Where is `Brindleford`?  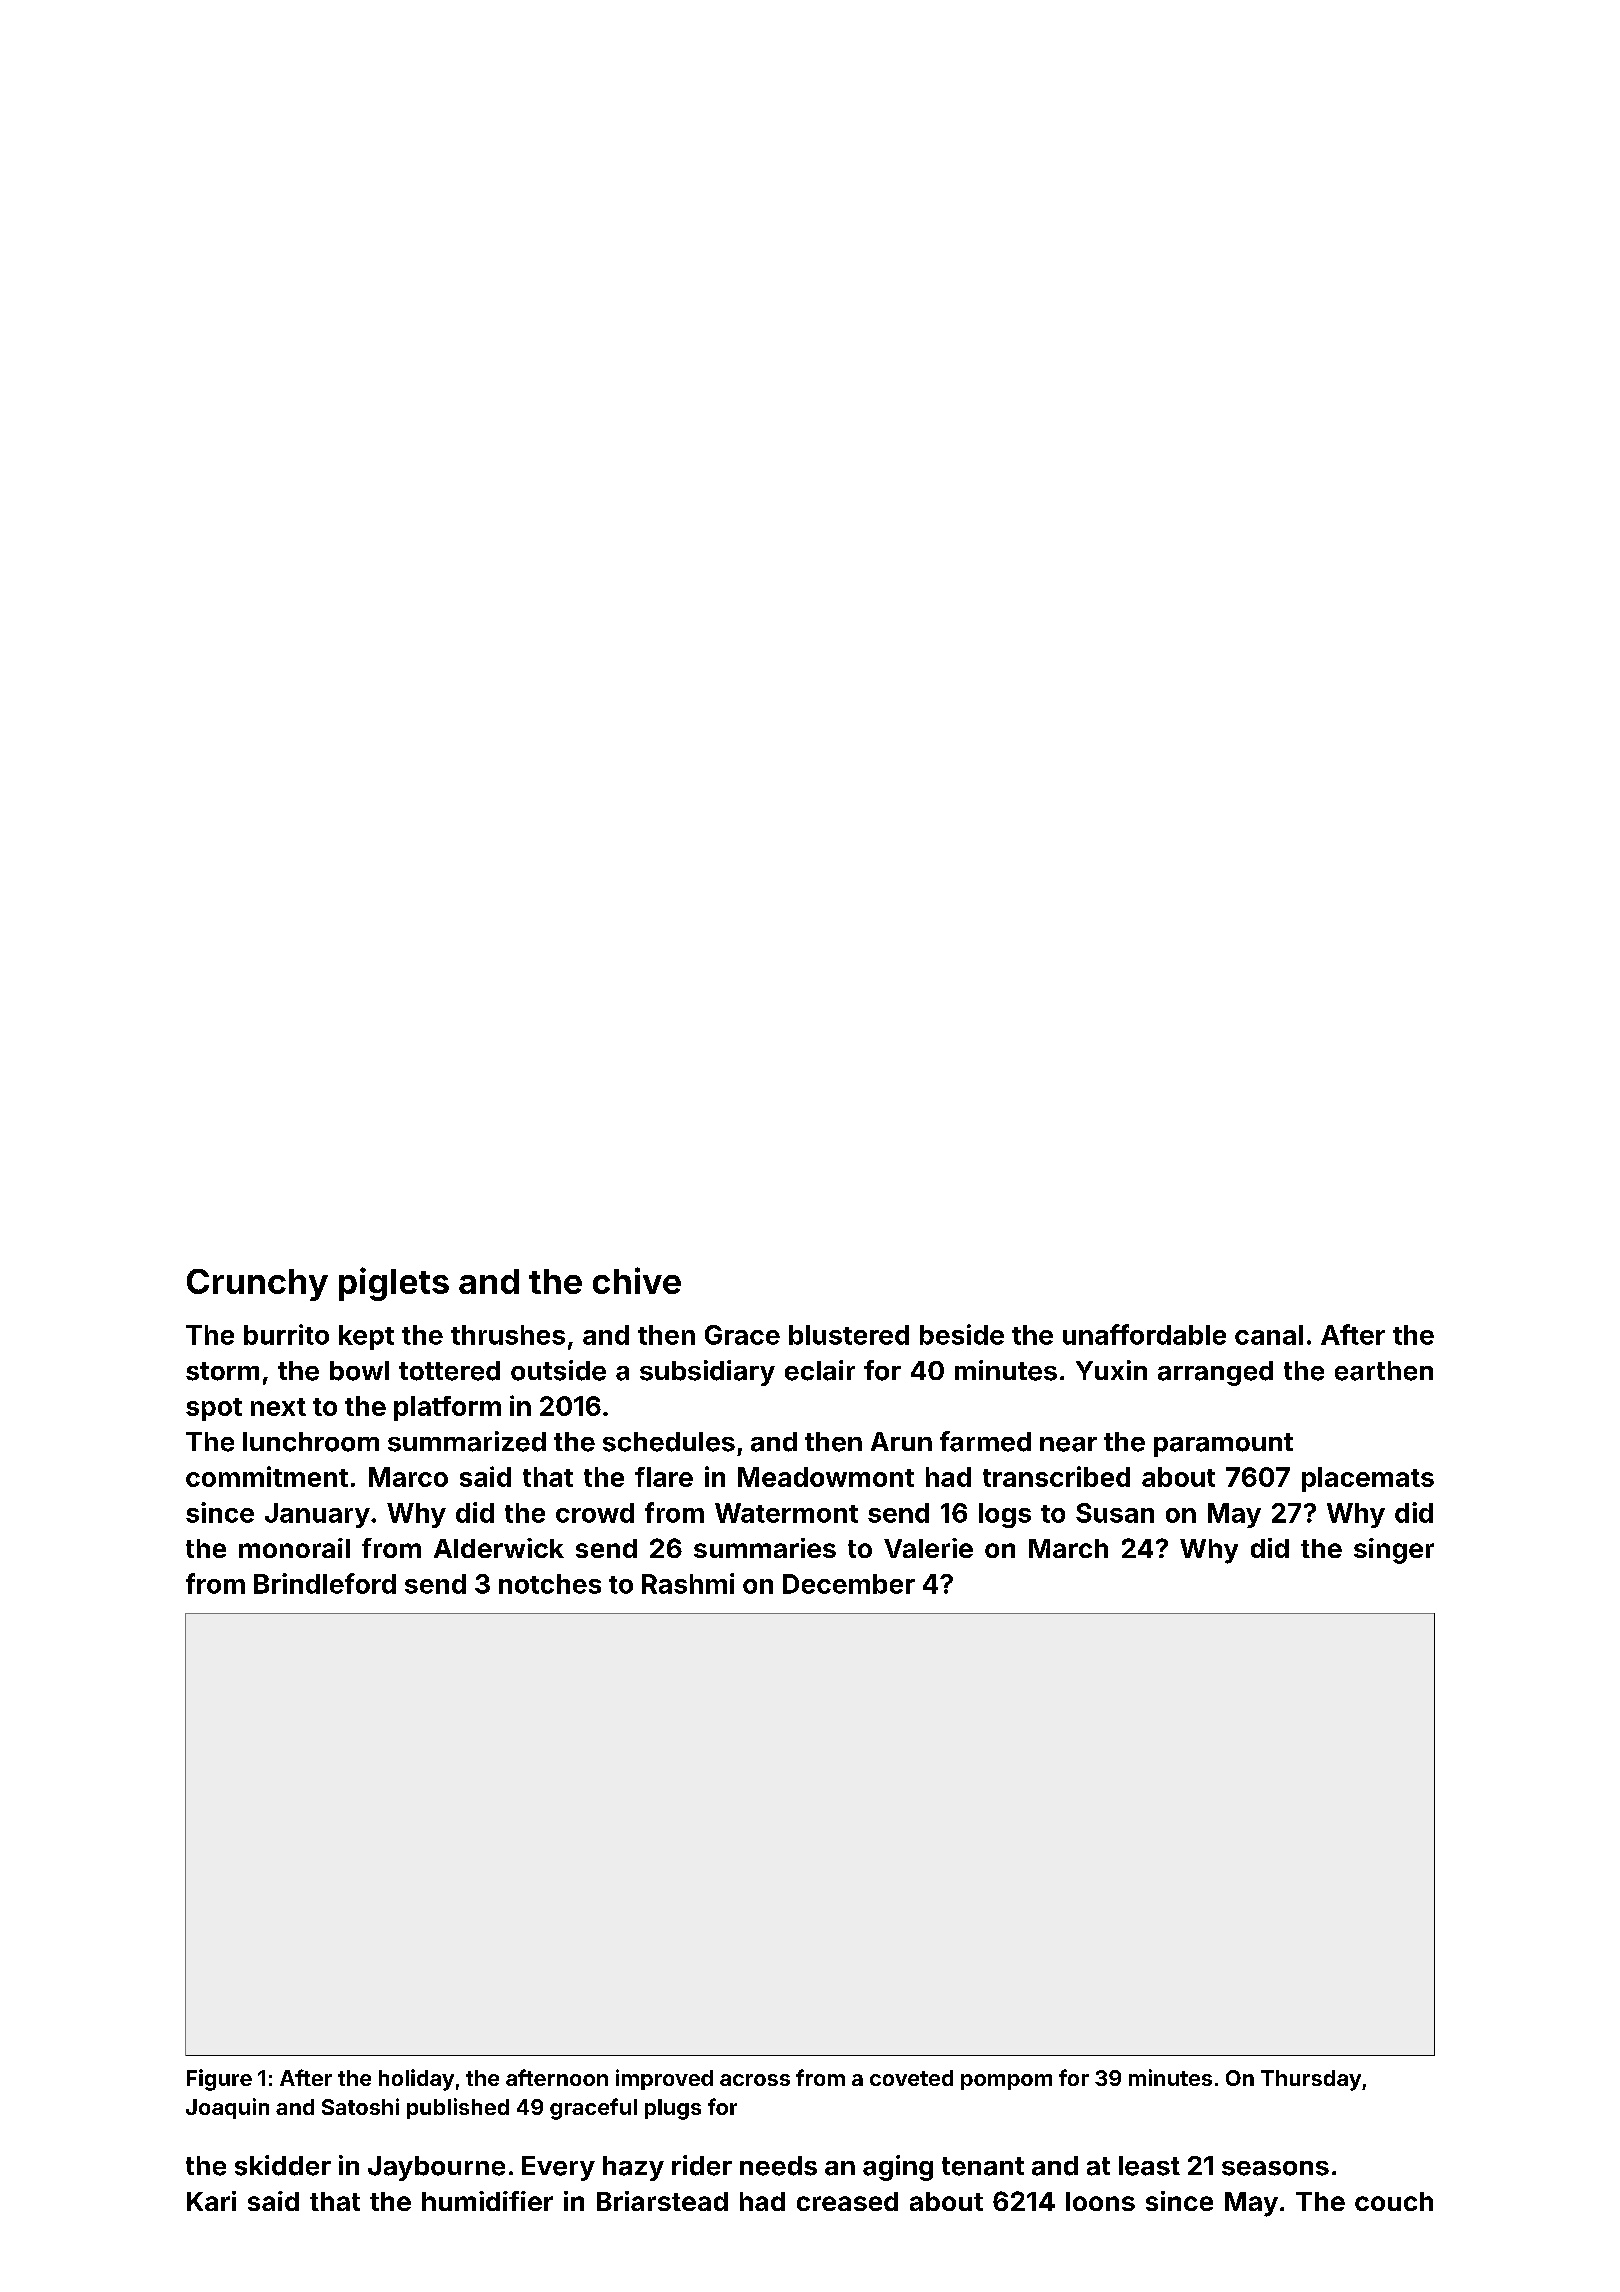 Brindleford is located at coordinates (325, 1583).
